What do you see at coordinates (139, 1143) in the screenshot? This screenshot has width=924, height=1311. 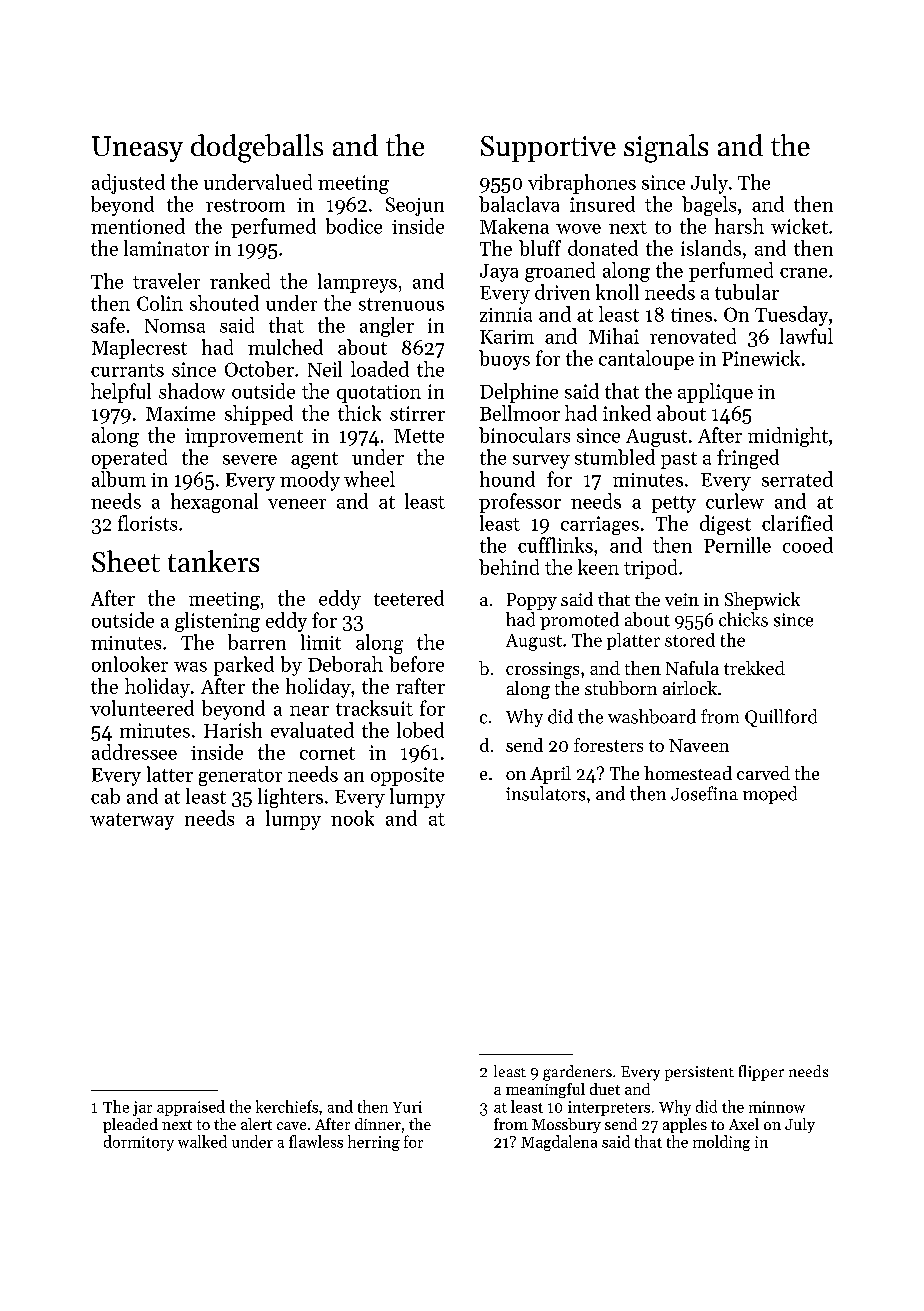 I see `dormitory` at bounding box center [139, 1143].
